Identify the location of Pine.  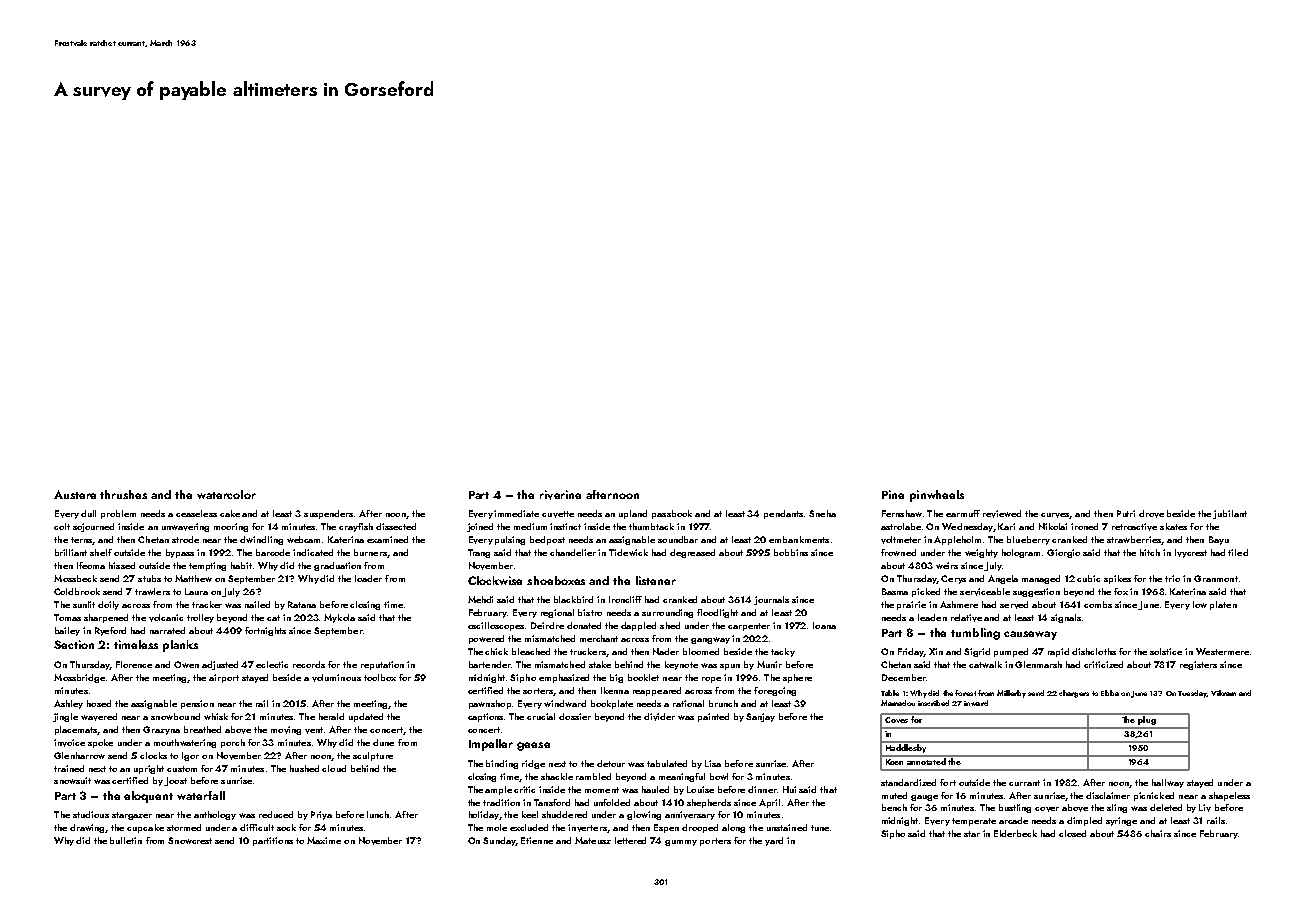
(893, 494).
